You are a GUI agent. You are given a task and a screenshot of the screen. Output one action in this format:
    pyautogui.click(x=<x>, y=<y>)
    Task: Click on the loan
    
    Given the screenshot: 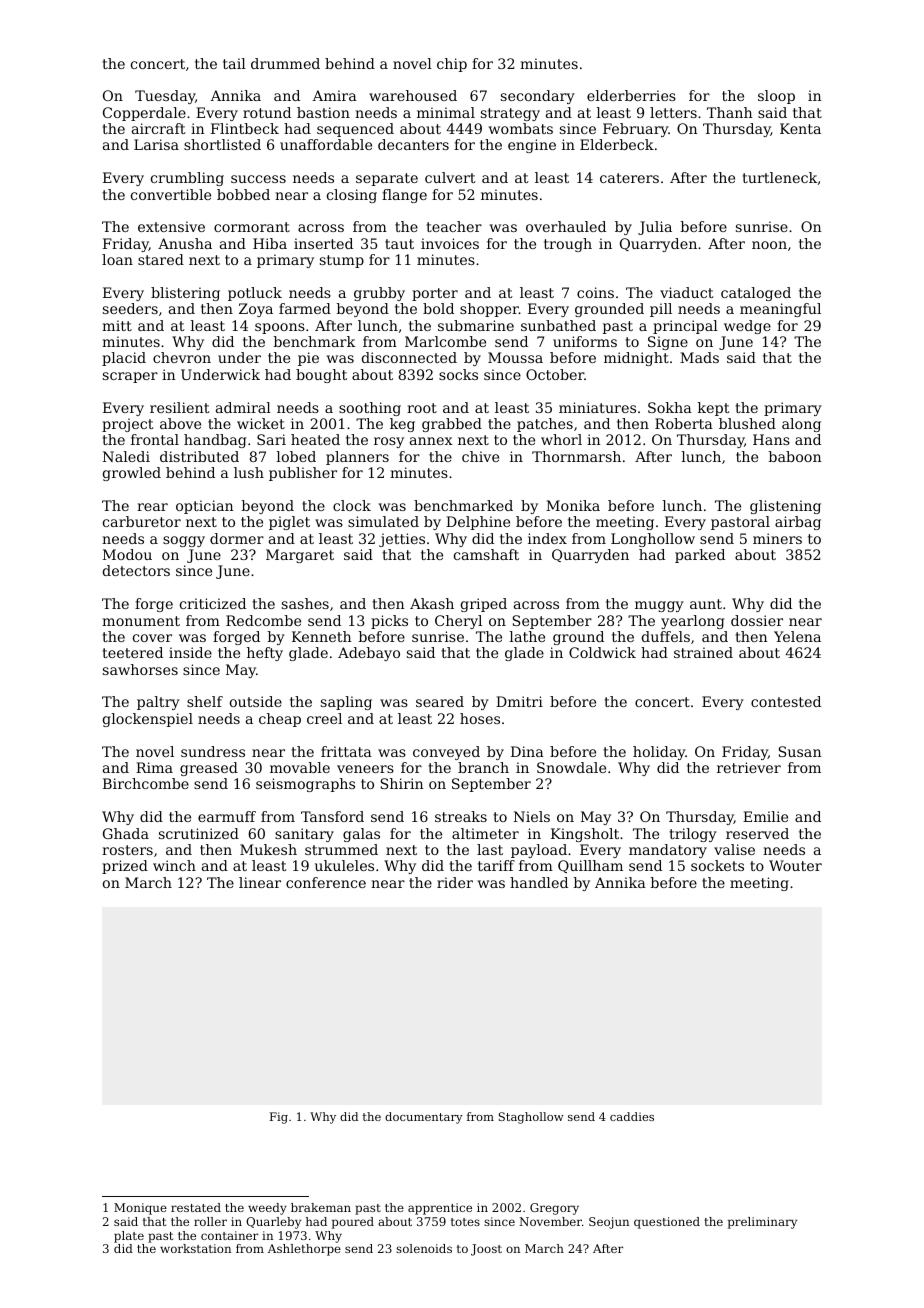 What is the action you would take?
    pyautogui.click(x=117, y=259)
